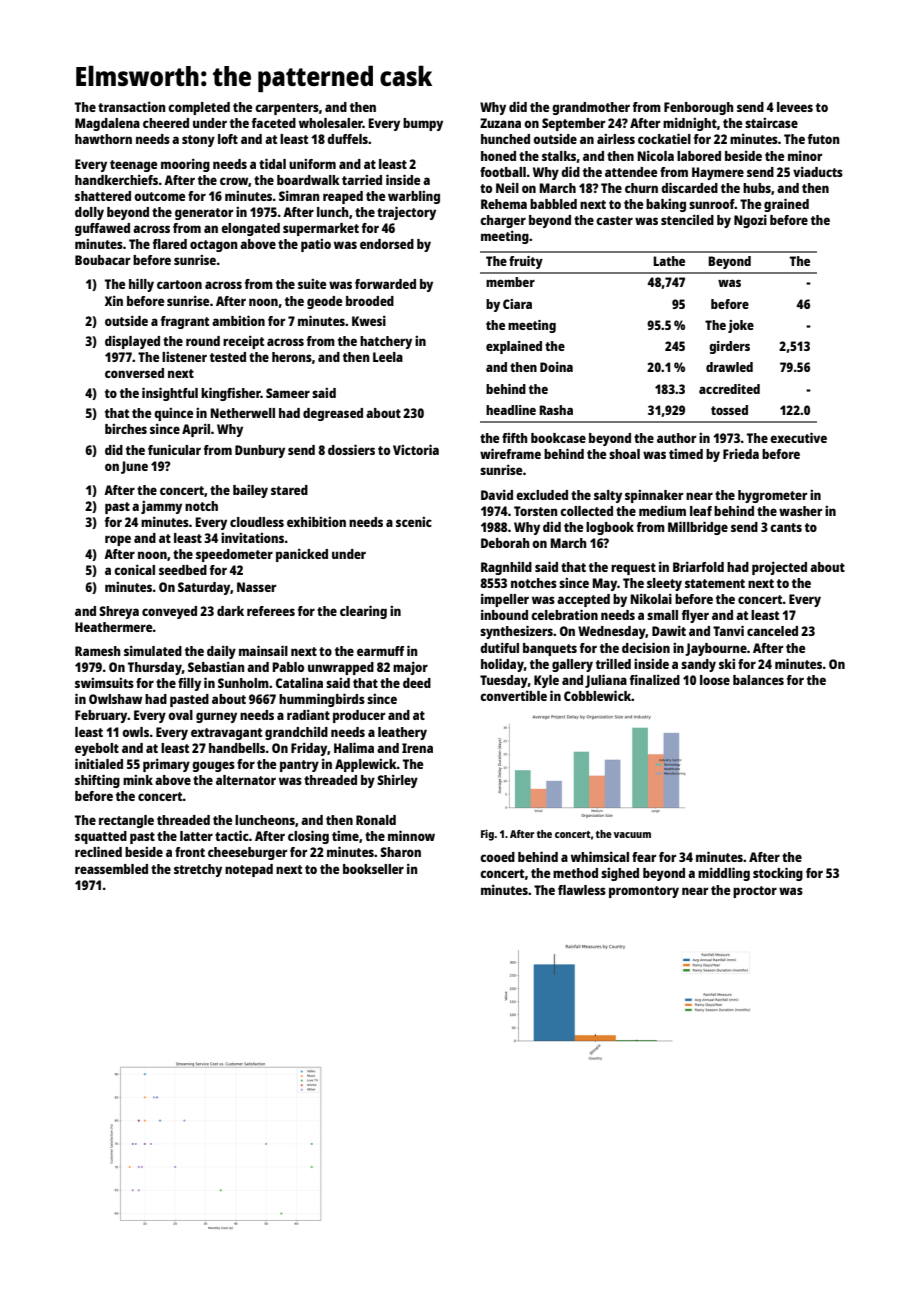 This screenshot has width=924, height=1308. Describe the element at coordinates (497, 494) in the screenshot. I see `David` at that location.
